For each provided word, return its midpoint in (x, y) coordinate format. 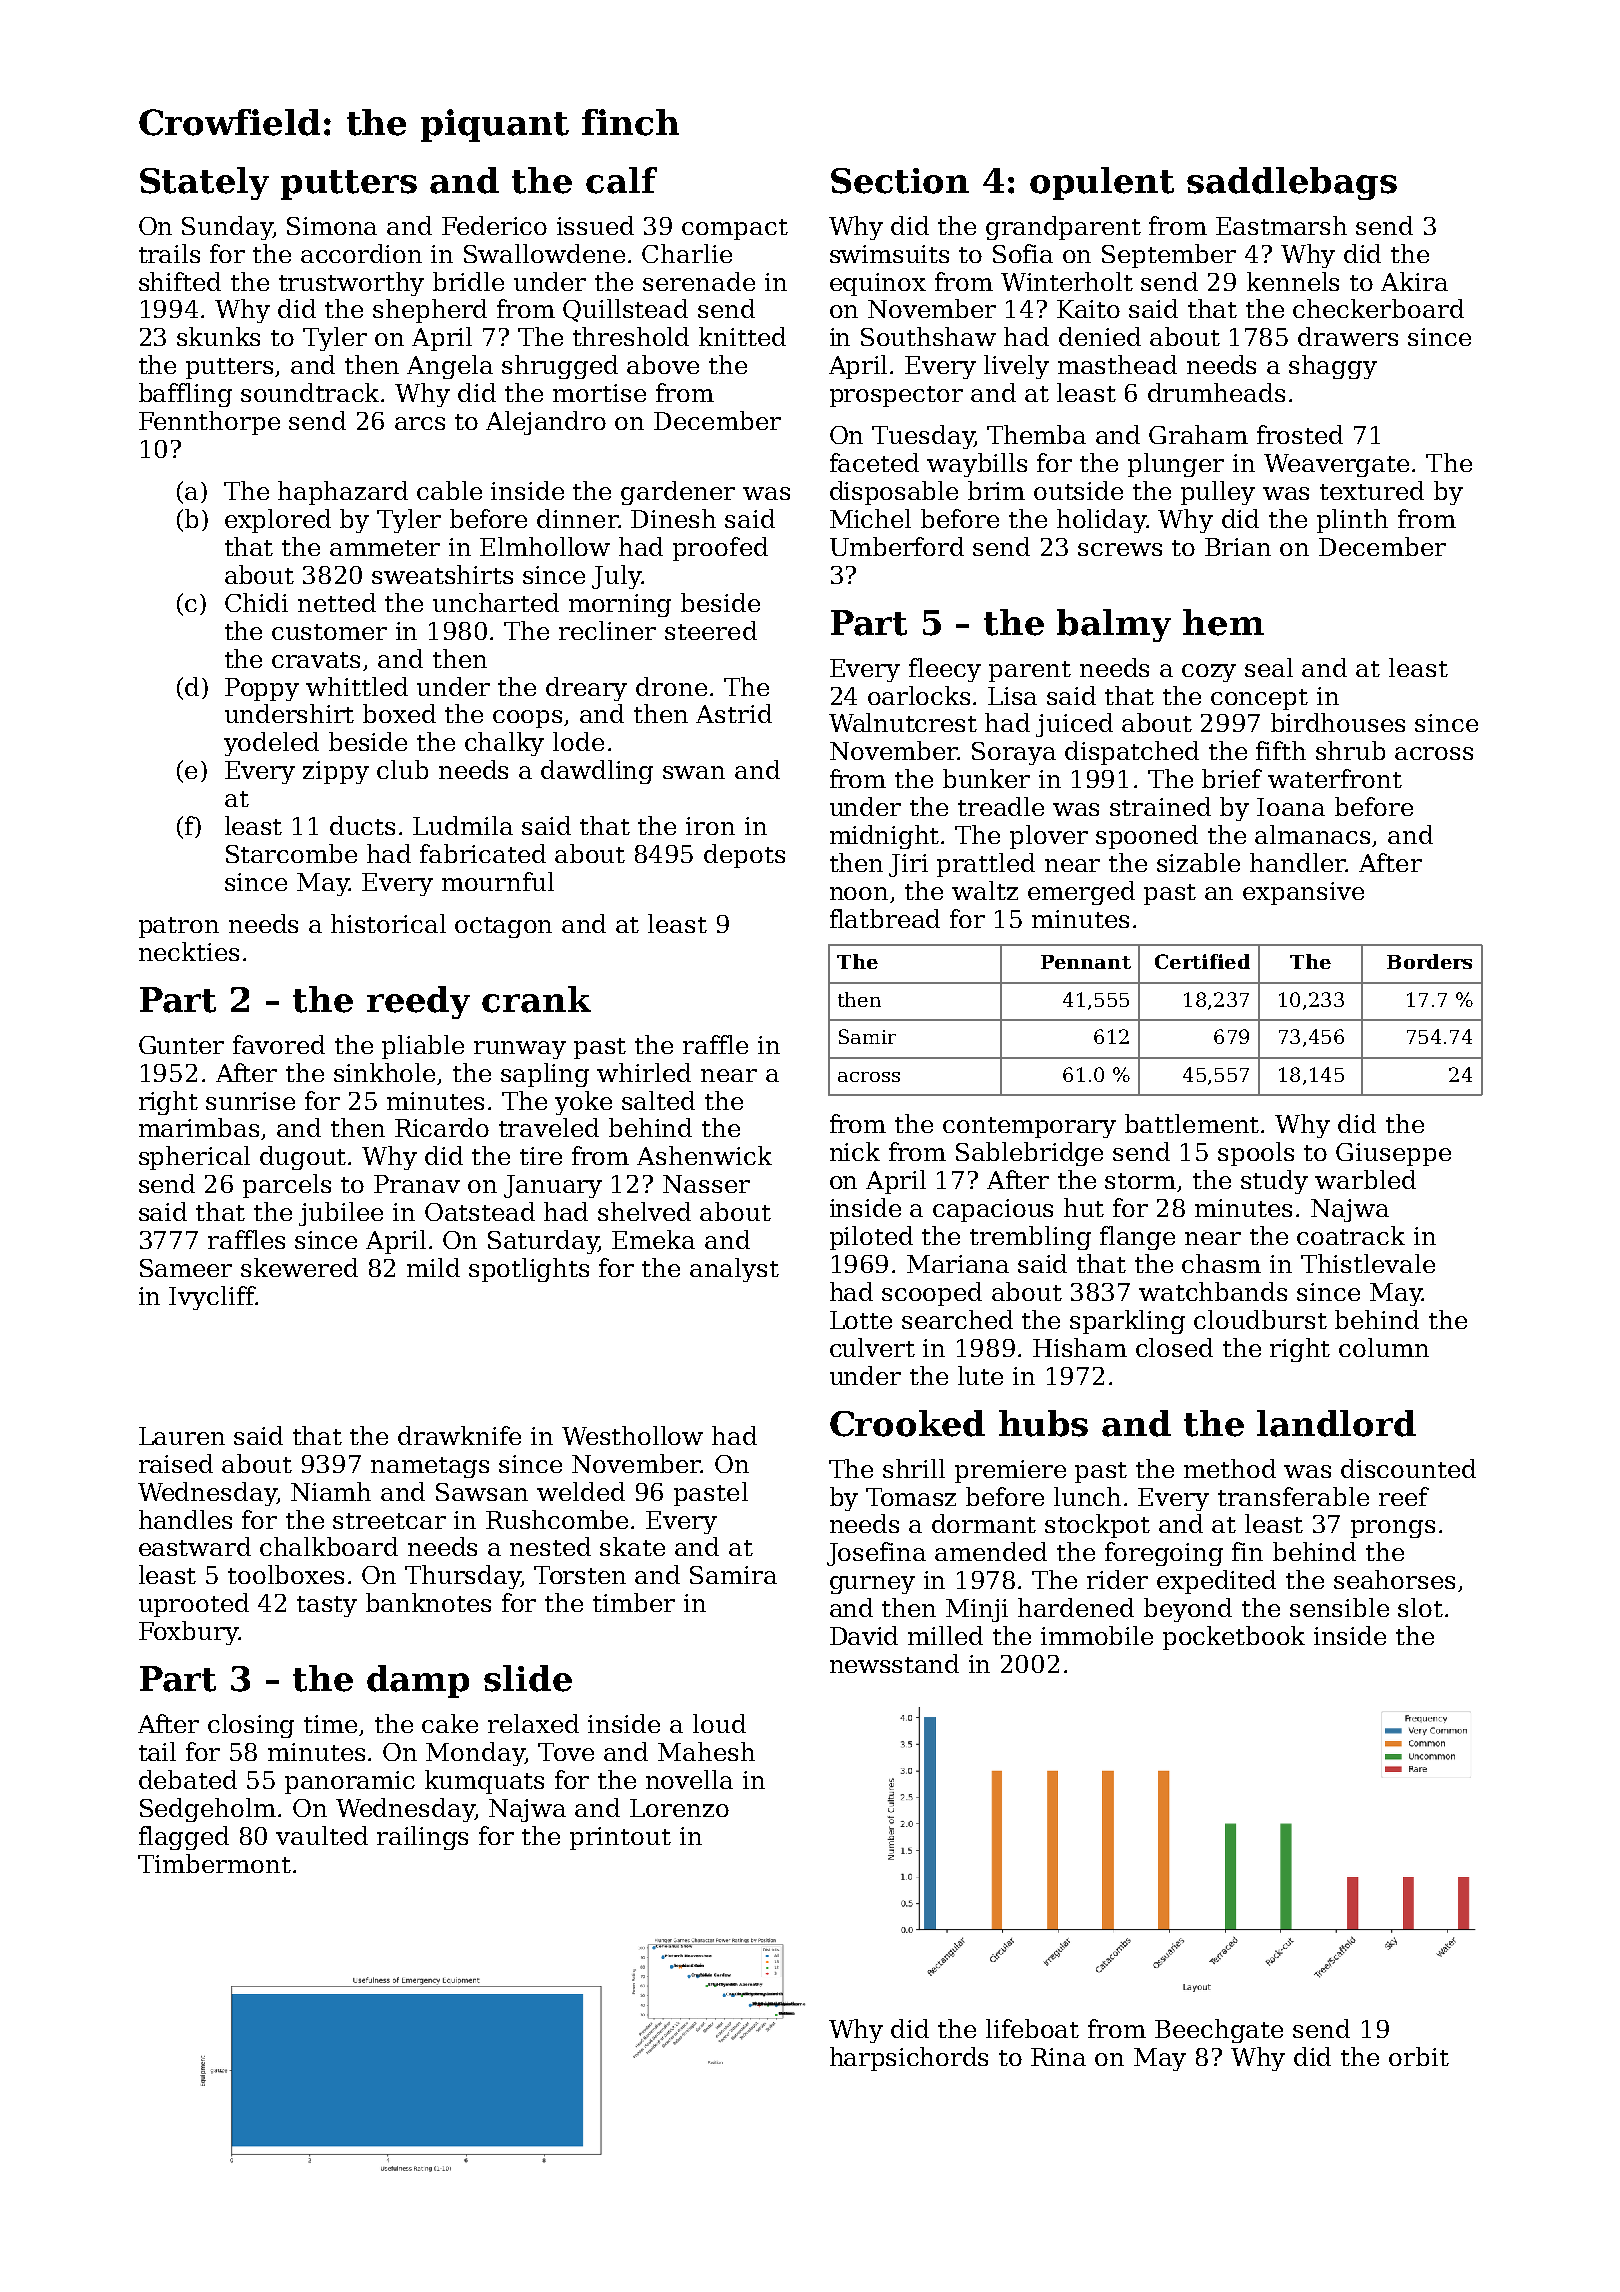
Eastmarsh (1281, 225)
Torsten (580, 1575)
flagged (184, 1838)
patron (179, 927)
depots (744, 856)
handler (1298, 862)
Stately (204, 183)
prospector (896, 396)
